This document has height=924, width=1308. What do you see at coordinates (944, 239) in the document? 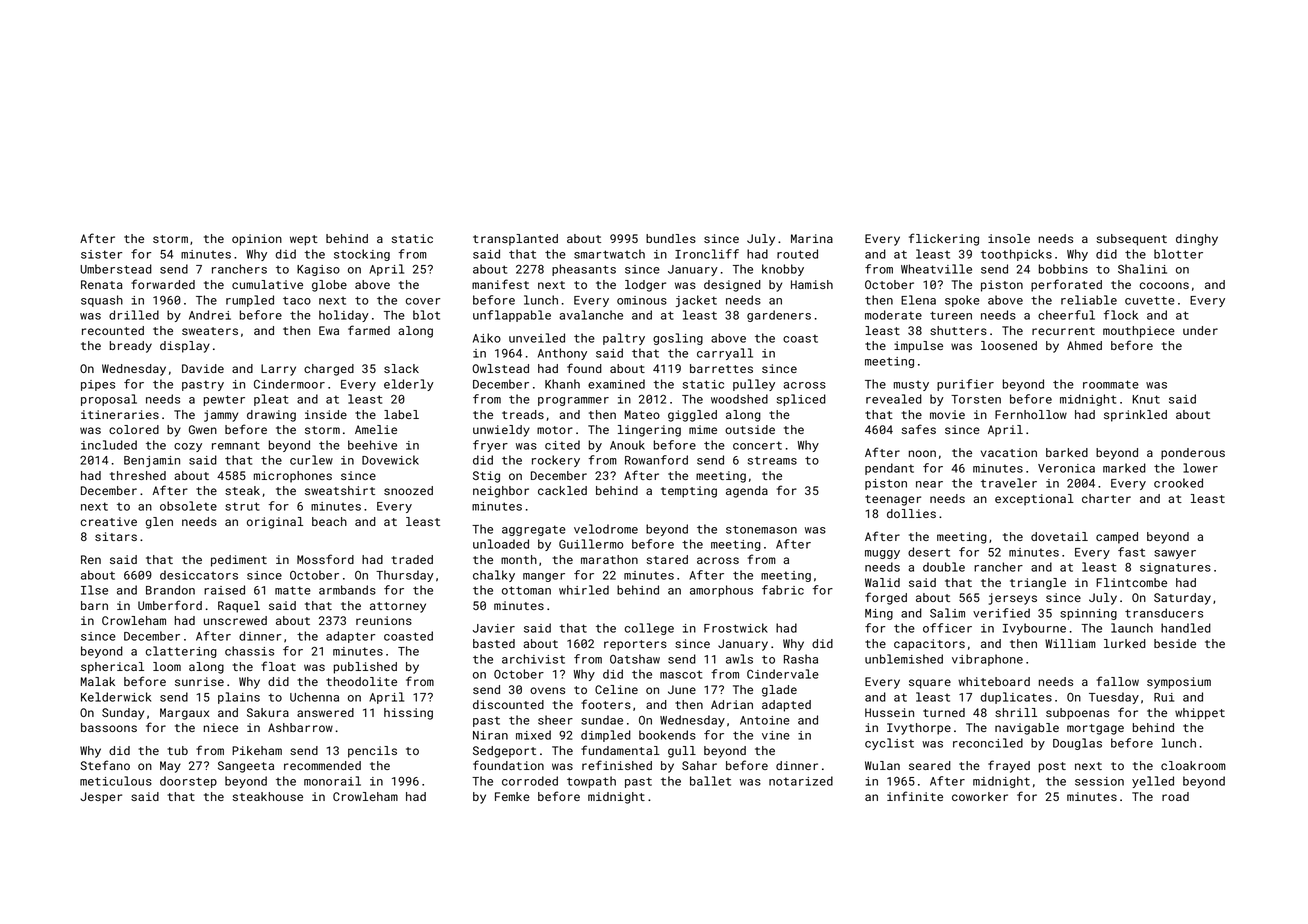
I see `flickering` at bounding box center [944, 239].
